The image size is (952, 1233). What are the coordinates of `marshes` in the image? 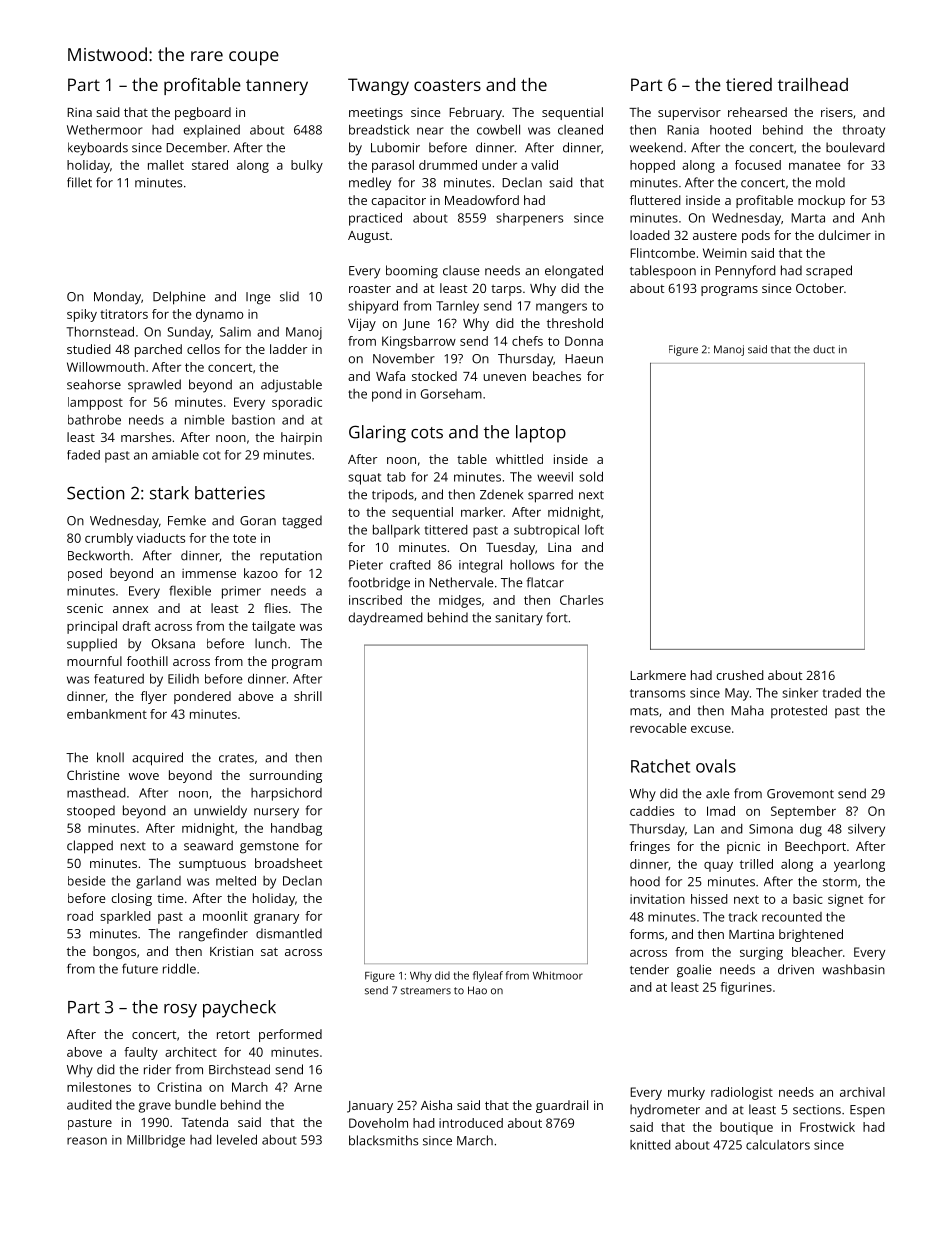 It's located at (146, 437).
